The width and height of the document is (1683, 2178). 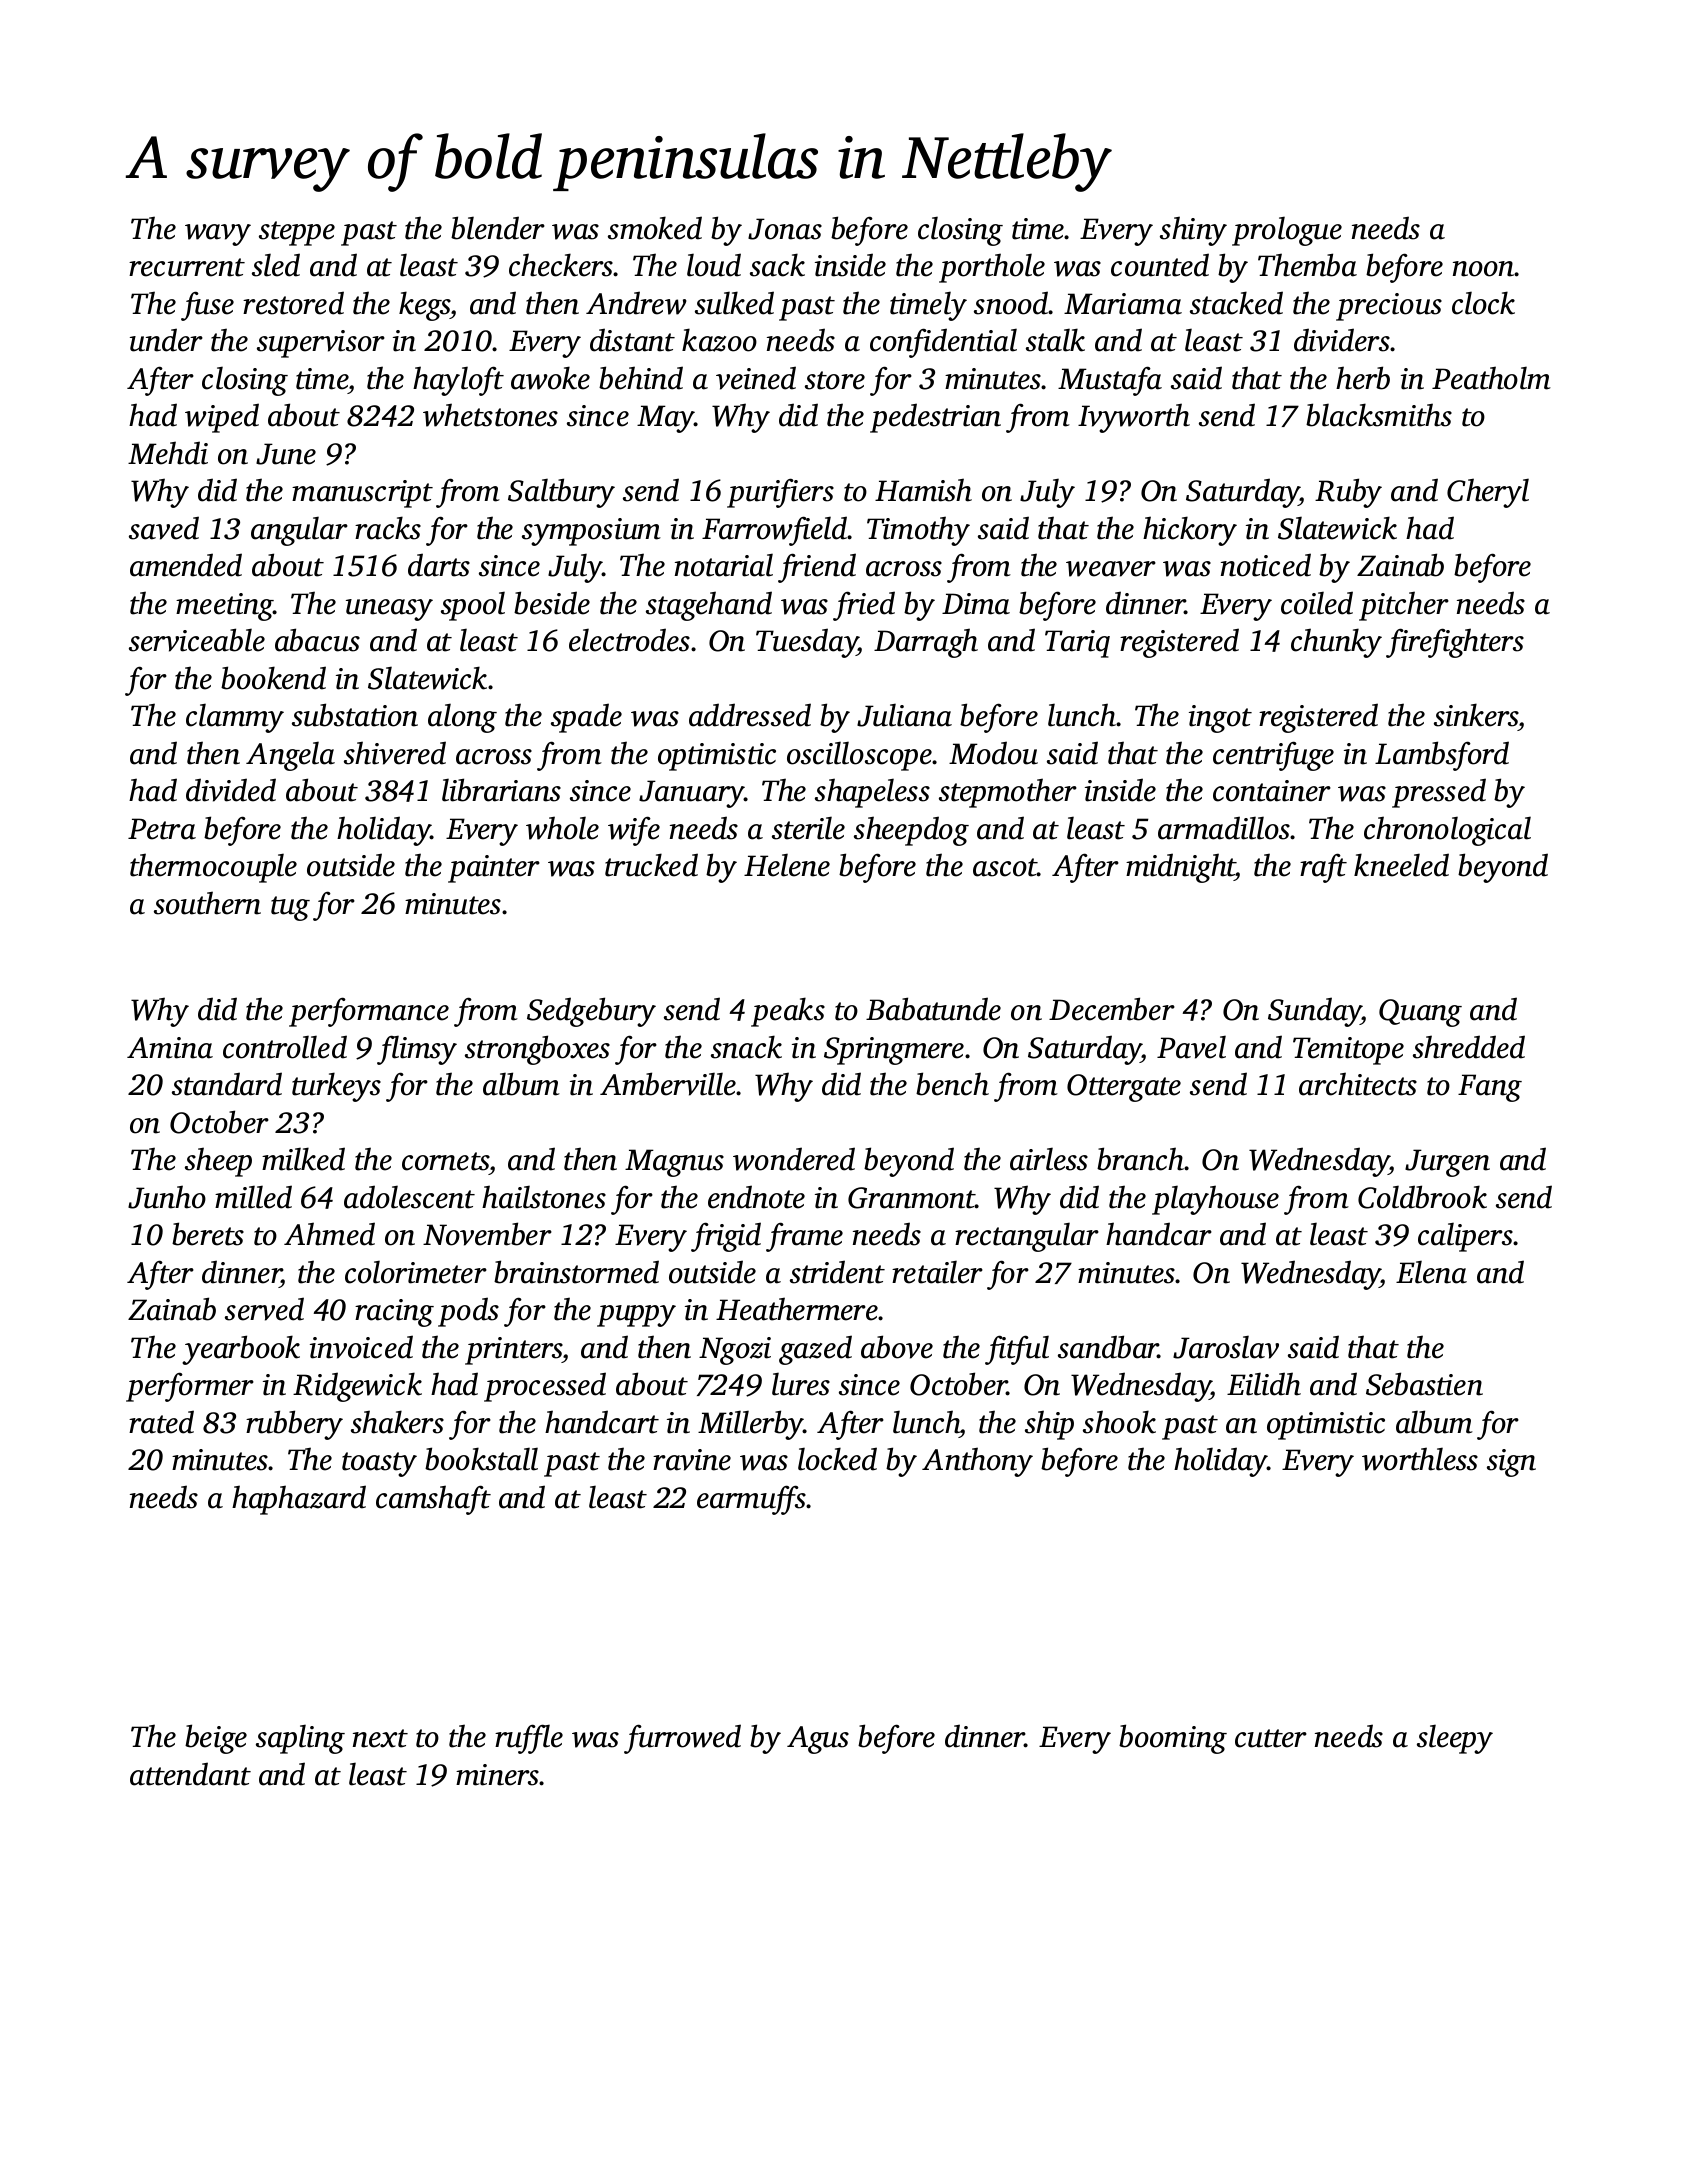 I want to click on sign, so click(x=1511, y=1463).
